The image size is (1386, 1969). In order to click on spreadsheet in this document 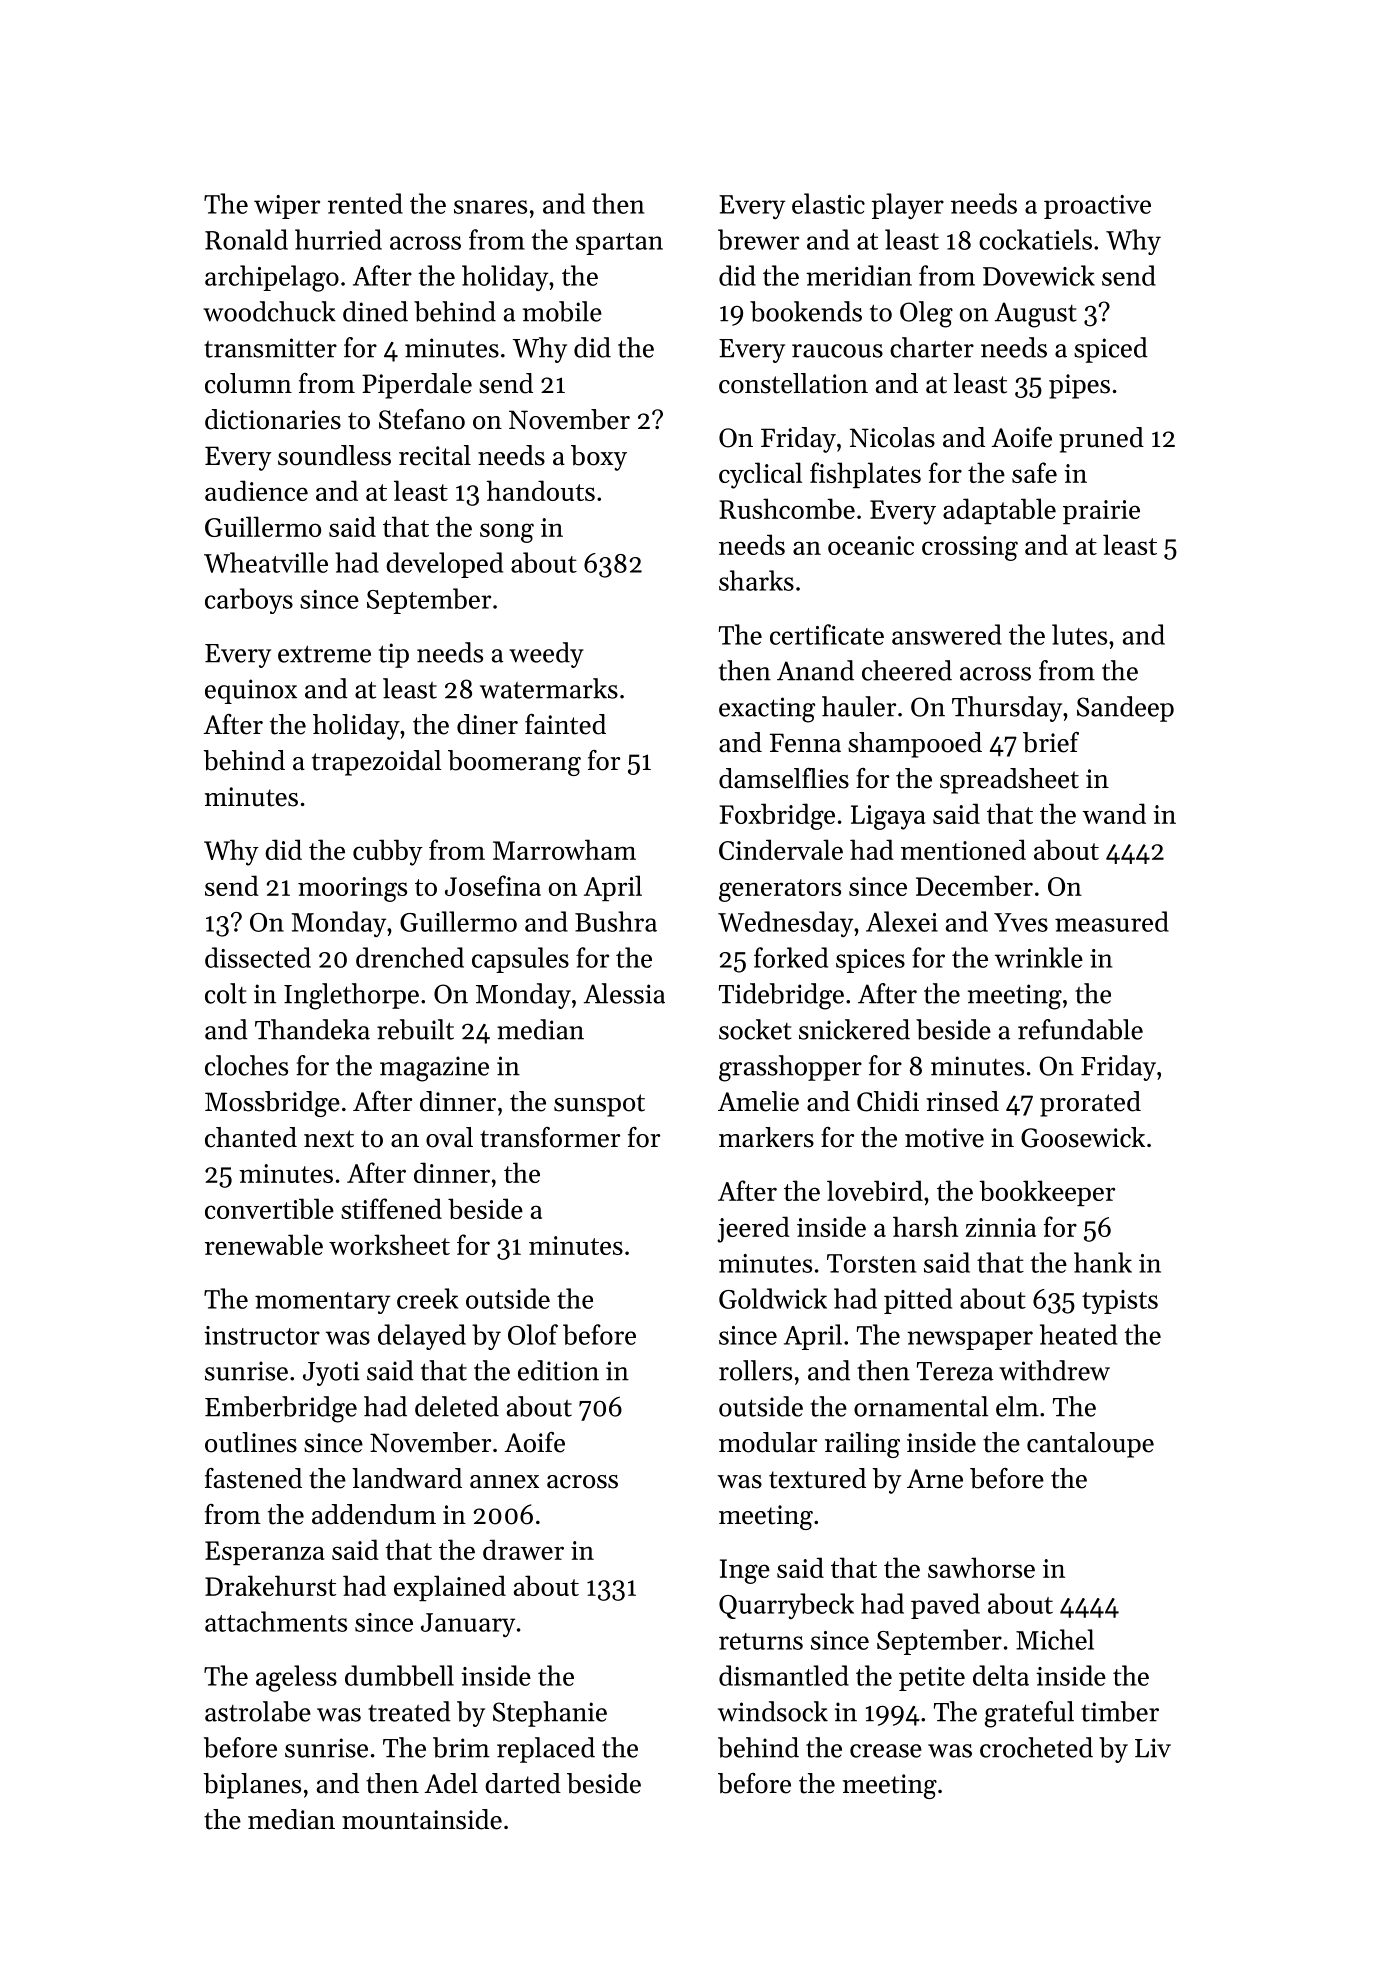, I will do `click(1009, 781)`.
